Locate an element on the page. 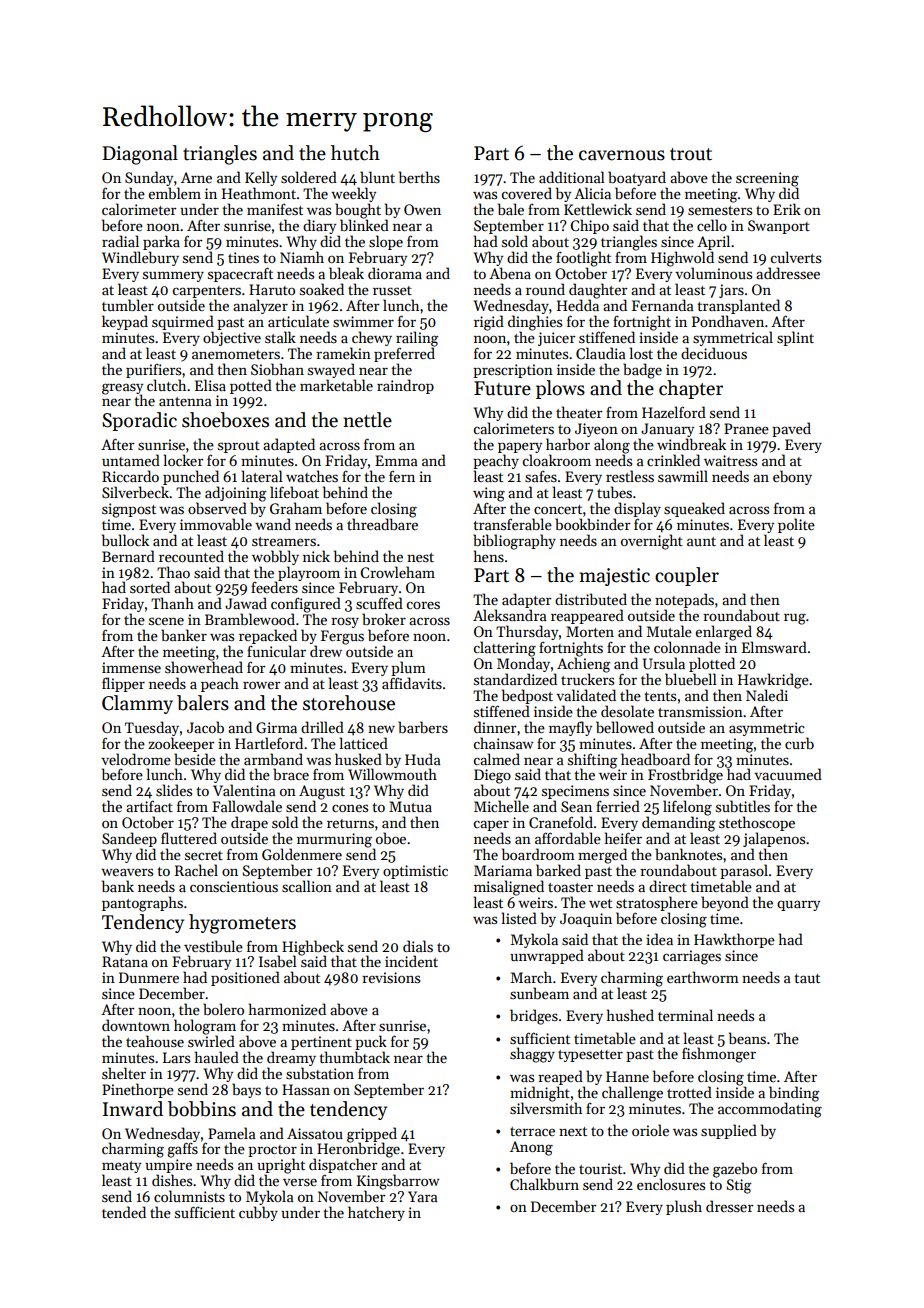  Frostbridge is located at coordinates (685, 776).
